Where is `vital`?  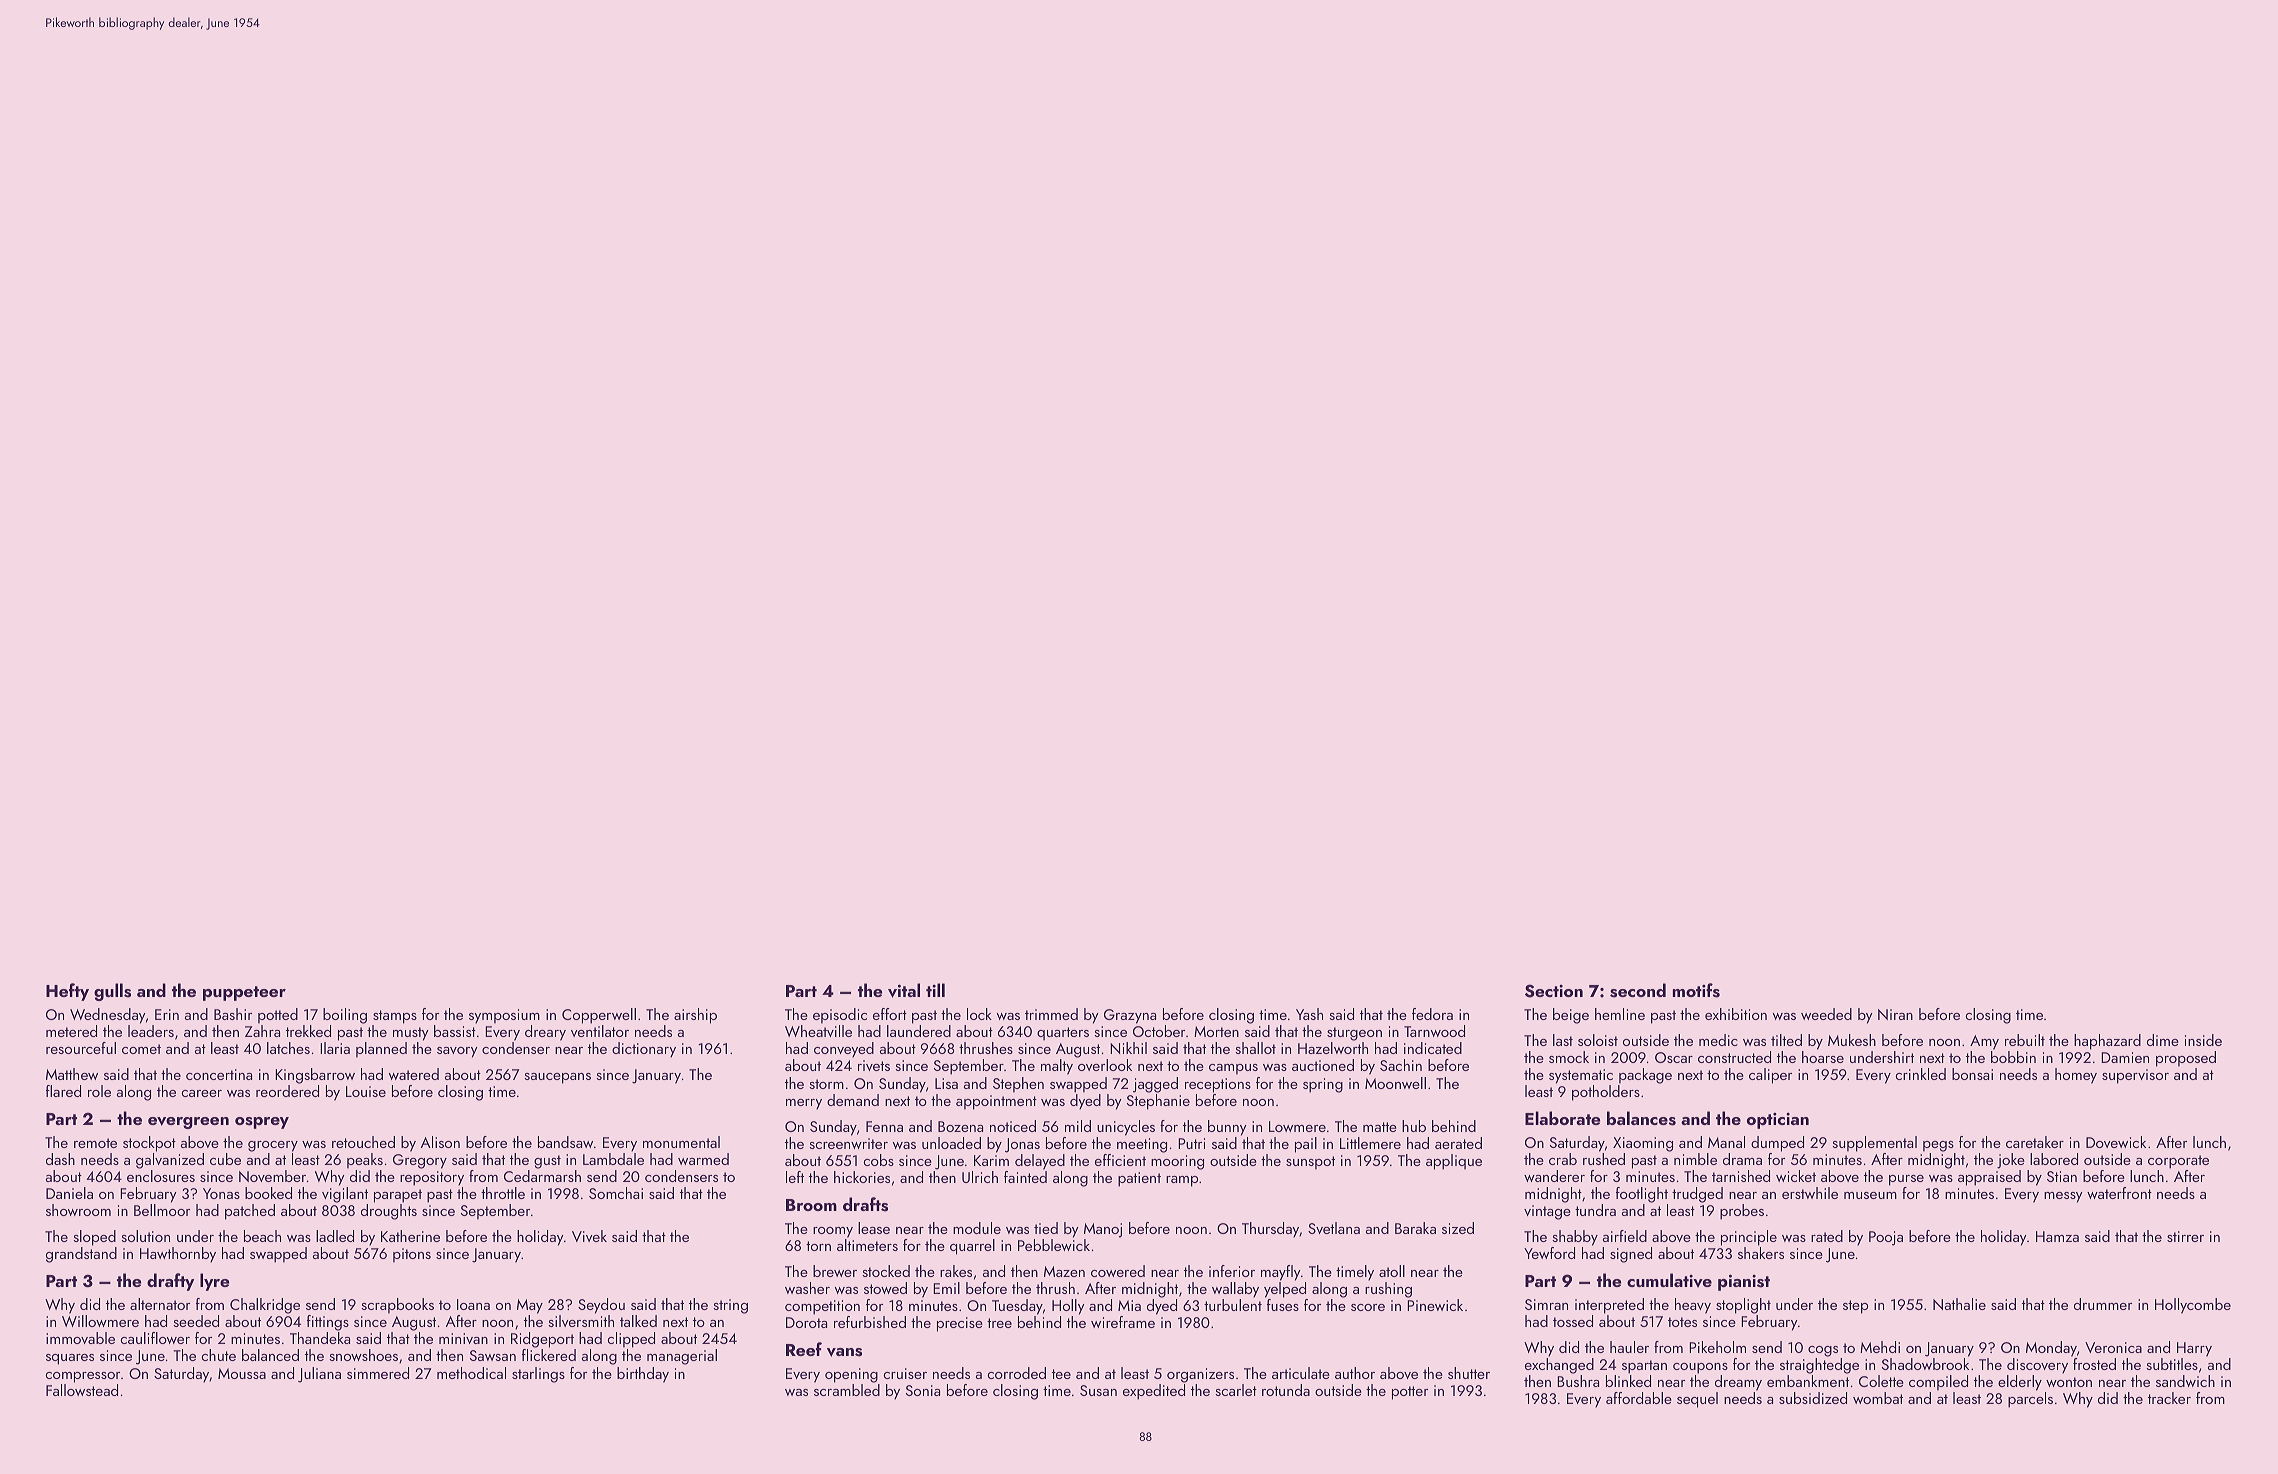
vital is located at coordinates (904, 990).
